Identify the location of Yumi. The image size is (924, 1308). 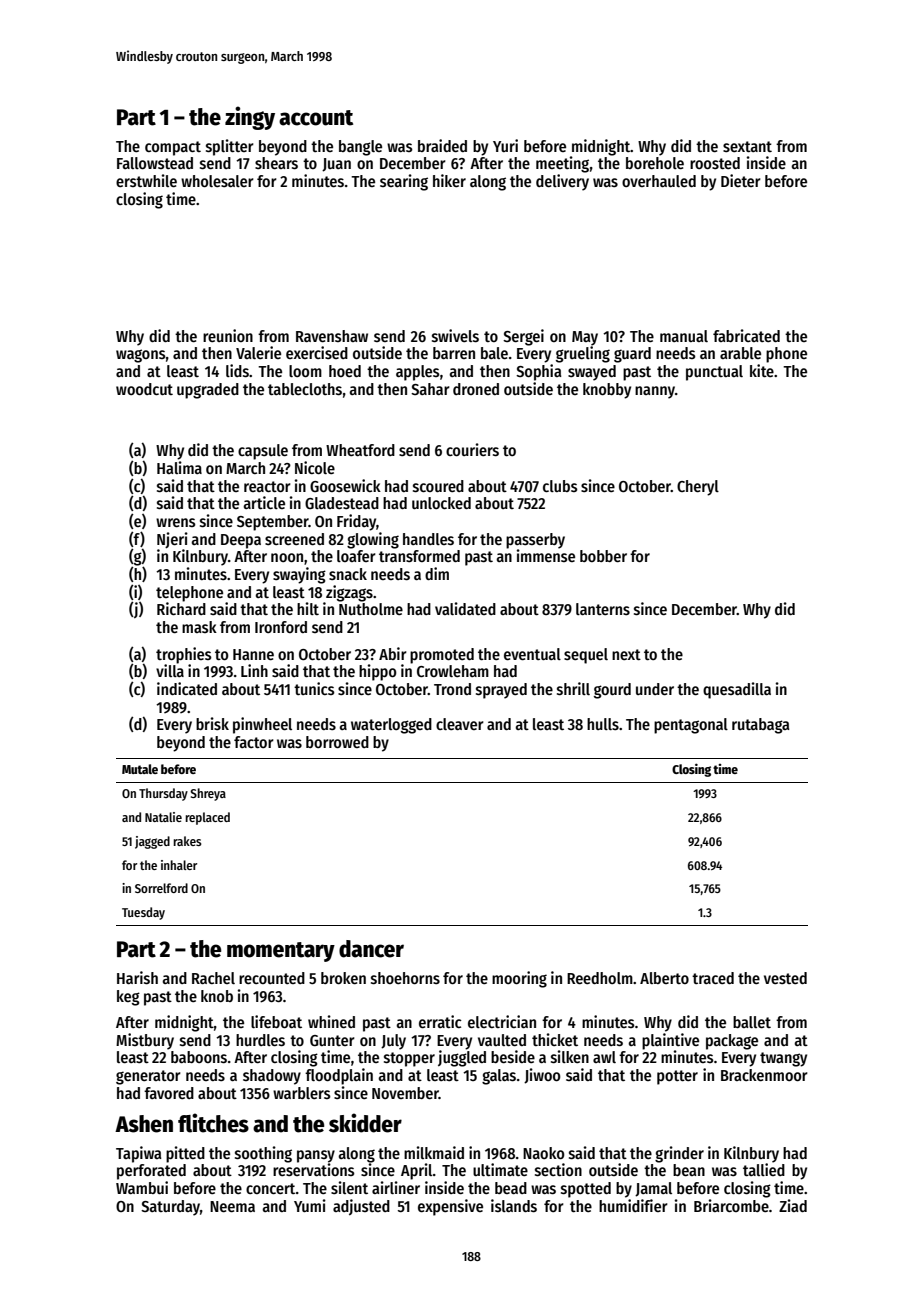
(310, 1205).
